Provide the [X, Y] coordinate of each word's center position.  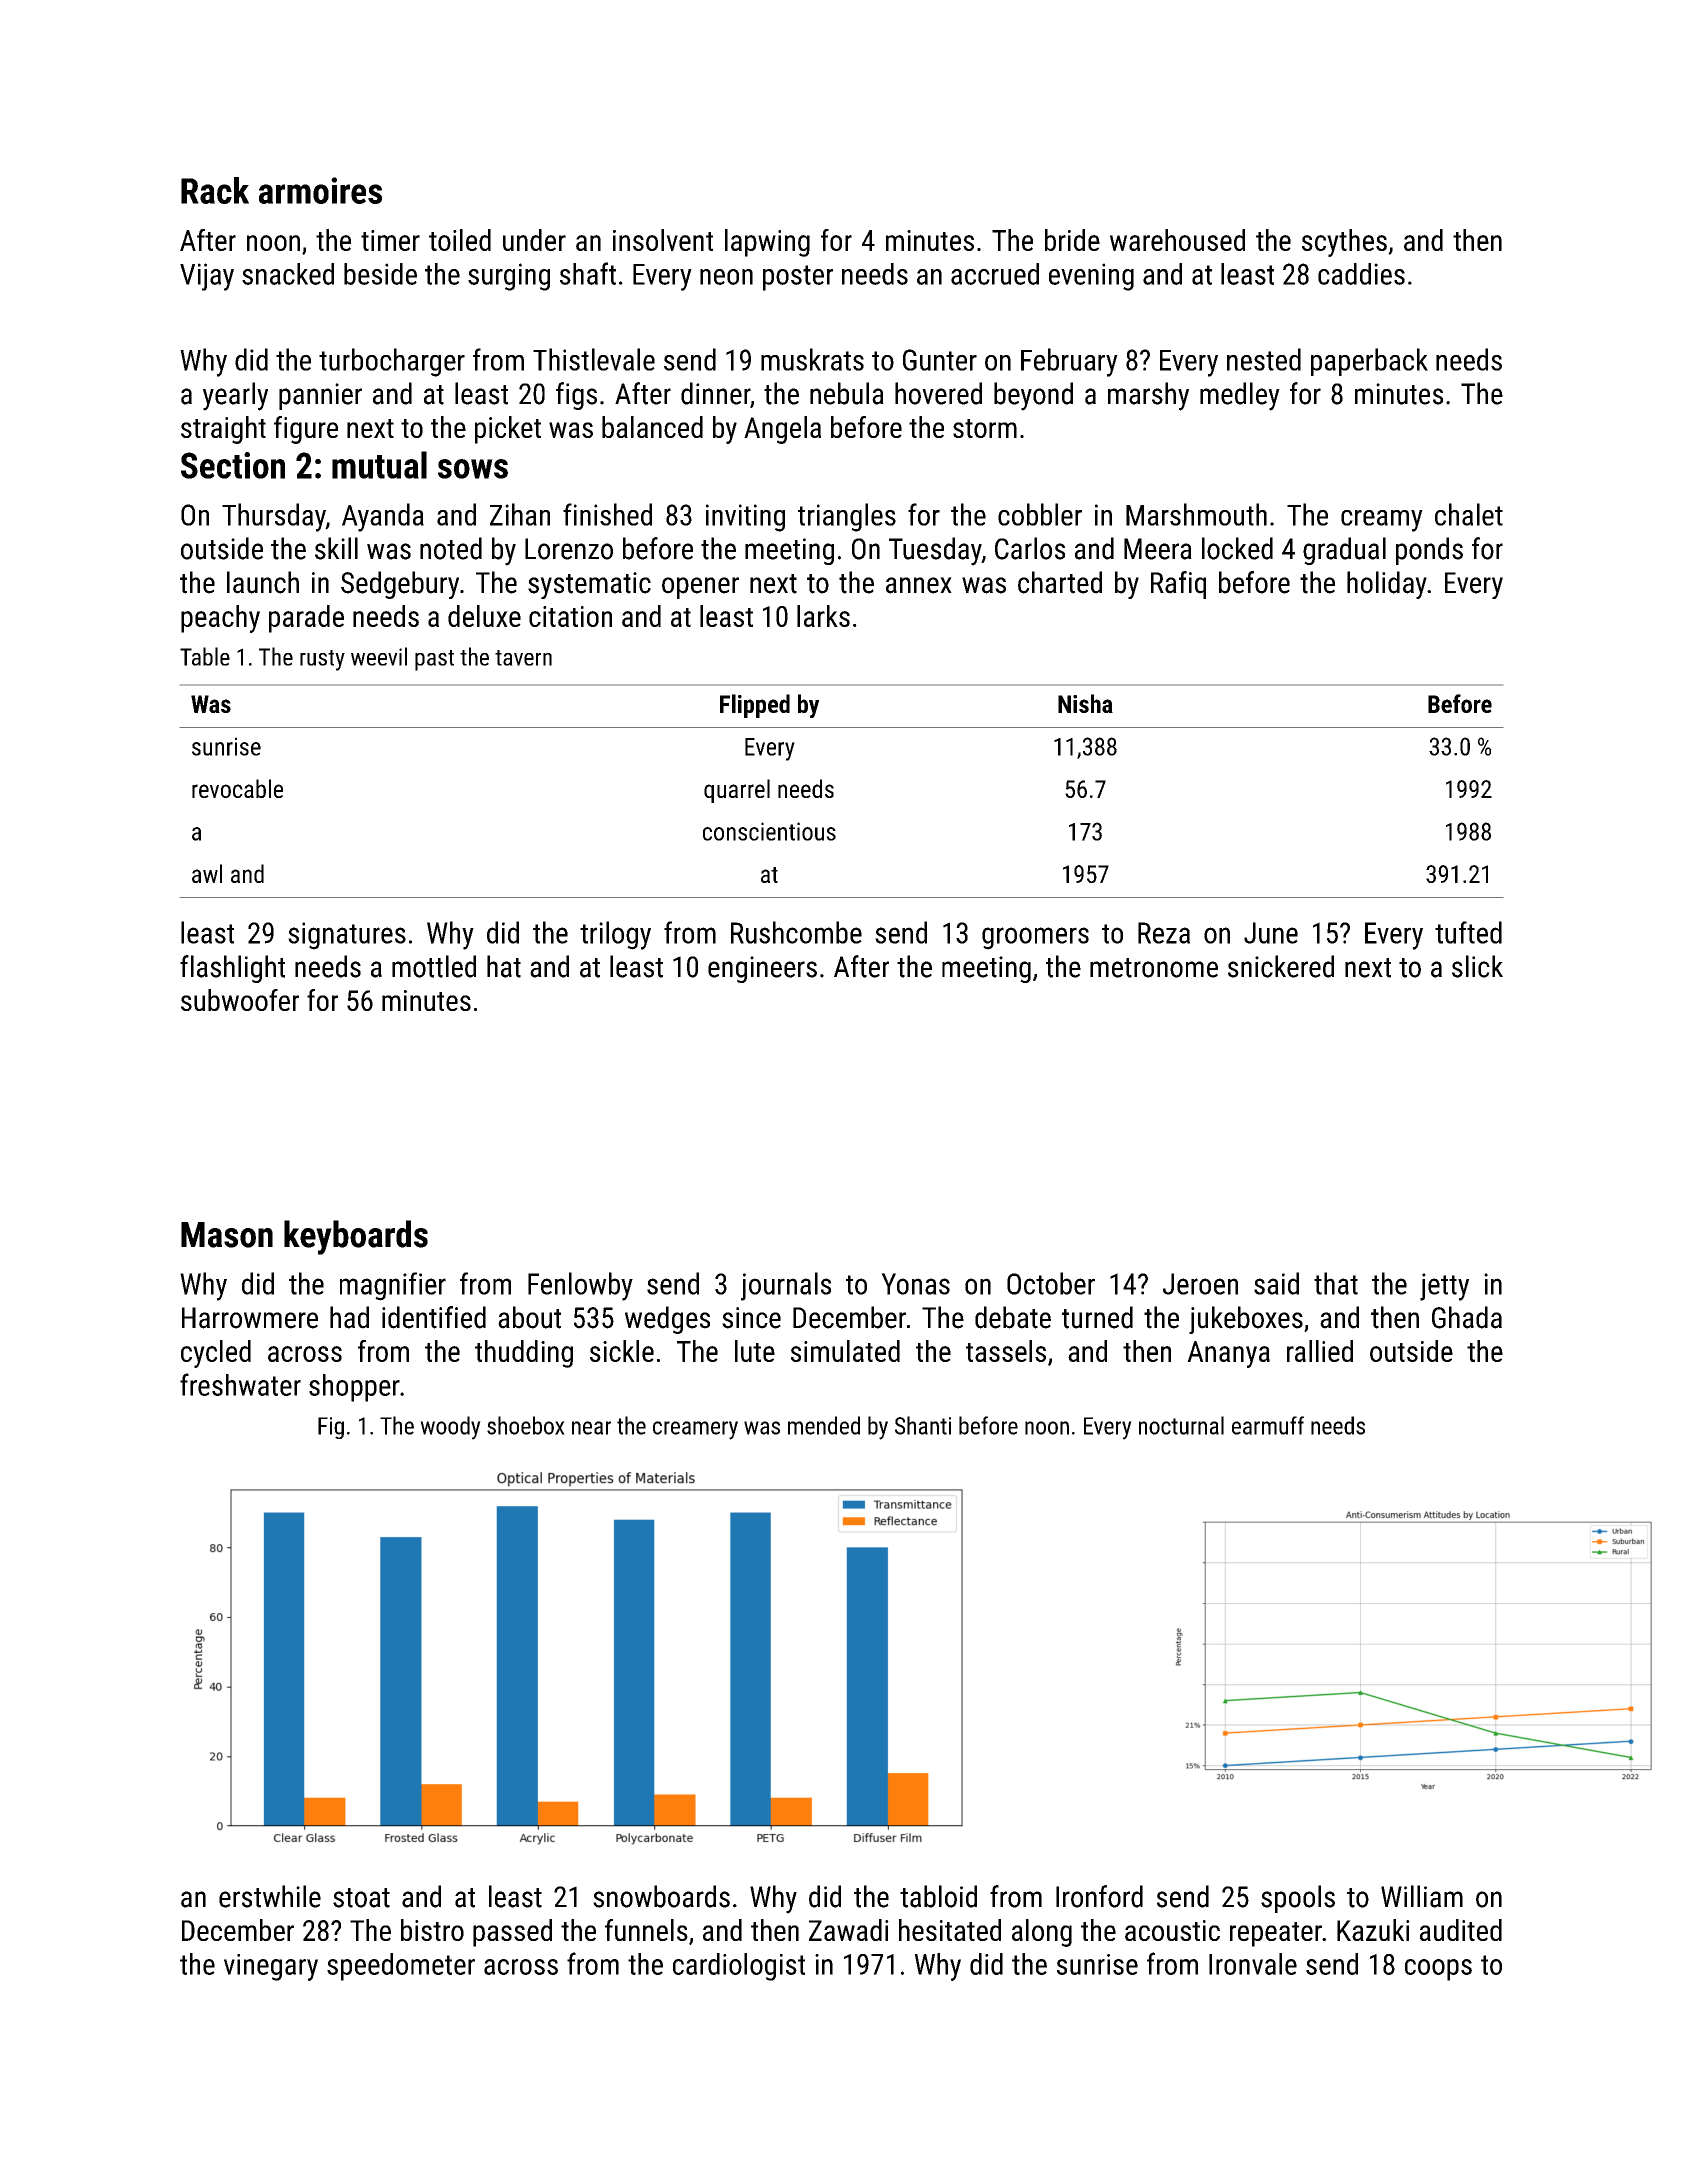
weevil [379, 656]
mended [824, 1425]
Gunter [940, 360]
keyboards [356, 1237]
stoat [361, 1898]
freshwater [240, 1384]
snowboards [661, 1896]
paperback [1369, 362]
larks [823, 616]
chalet [1469, 514]
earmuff [1268, 1425]
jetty [1444, 1287]
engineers [762, 969]
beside [380, 274]
